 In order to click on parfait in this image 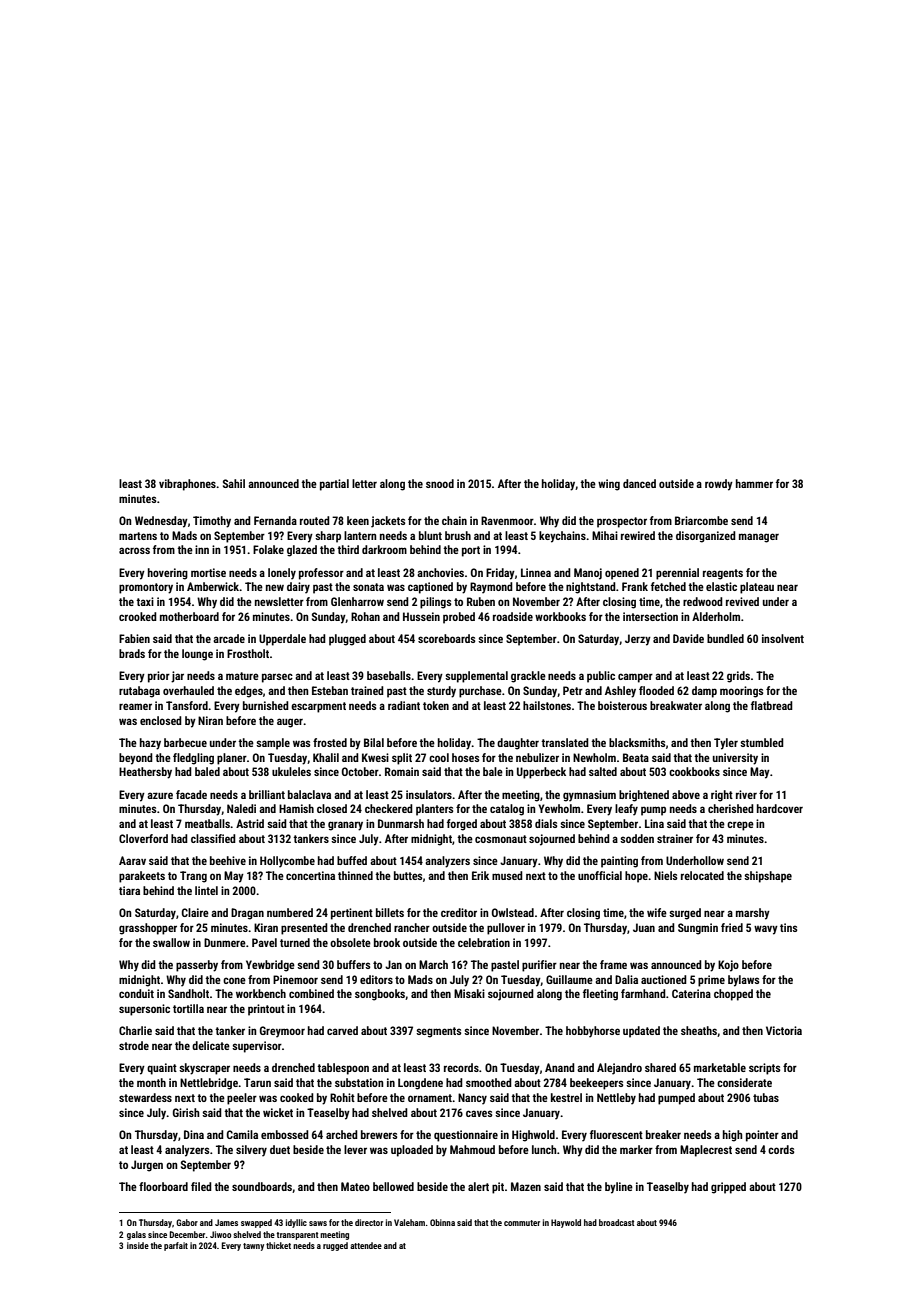, I will do `click(176, 1246)`.
